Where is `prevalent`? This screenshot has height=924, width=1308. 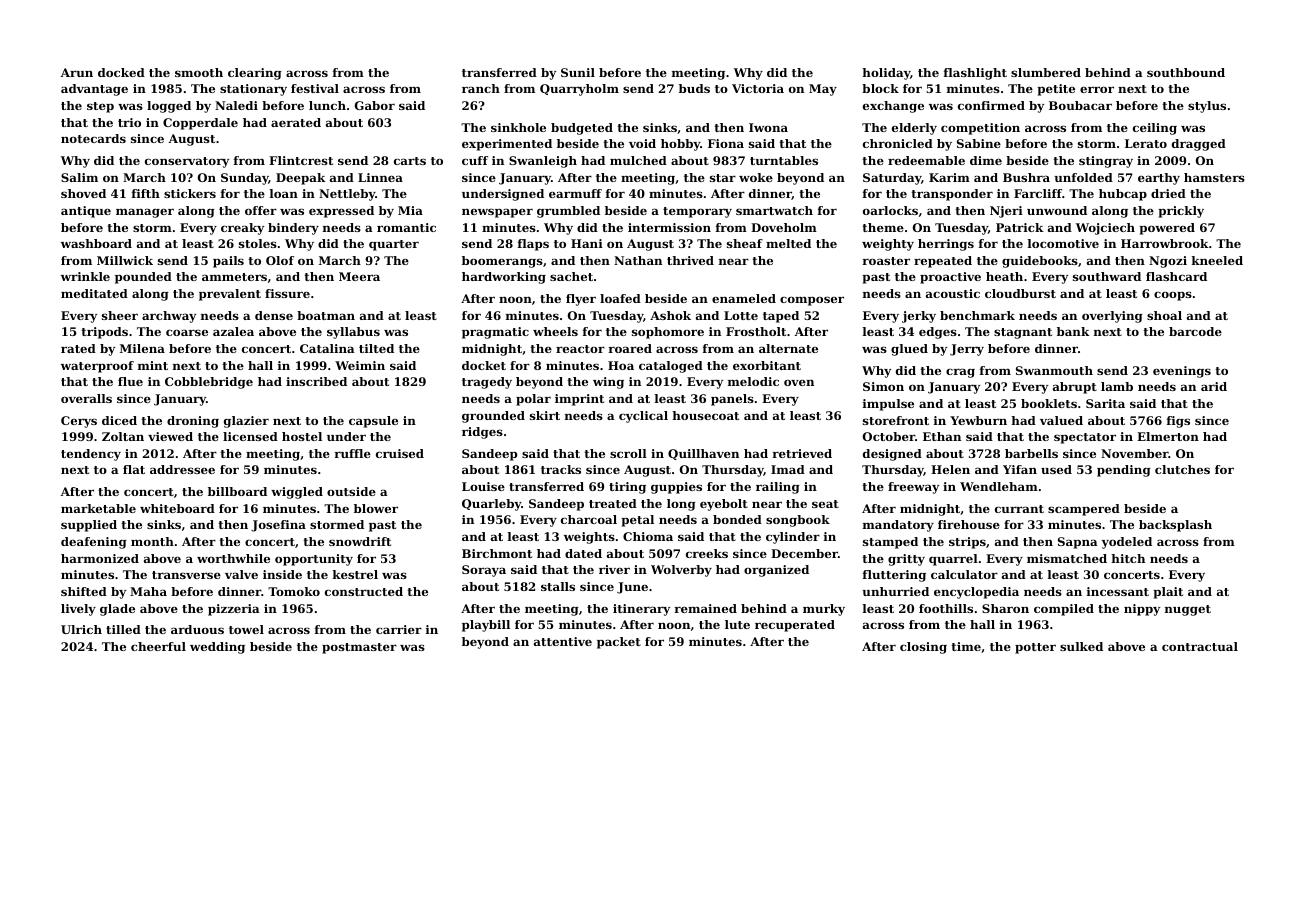
prevalent is located at coordinates (230, 295).
